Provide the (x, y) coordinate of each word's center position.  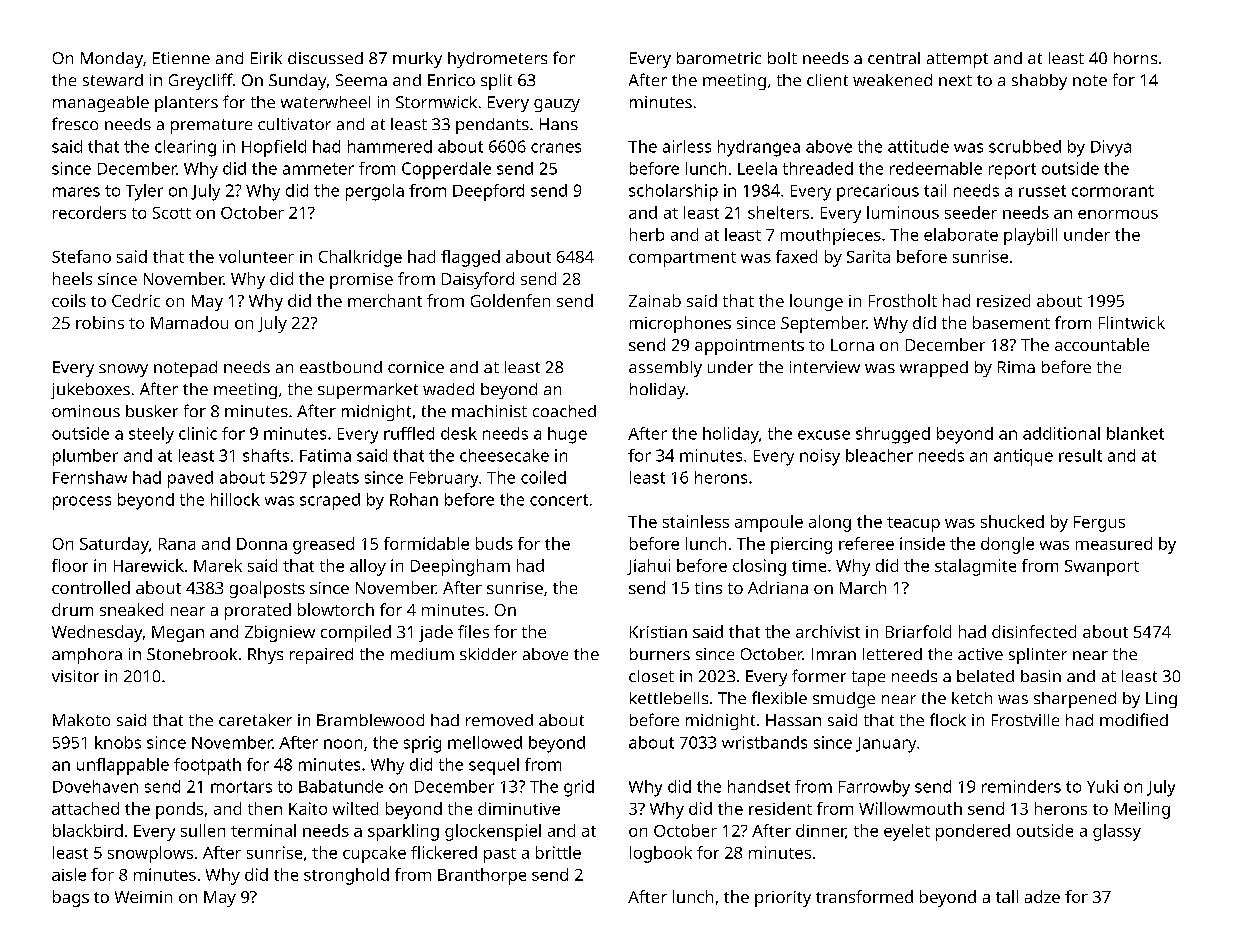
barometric (719, 58)
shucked (1012, 521)
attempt (957, 60)
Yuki (1102, 786)
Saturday (114, 545)
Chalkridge (360, 258)
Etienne (181, 58)
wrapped (934, 369)
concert (559, 500)
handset (759, 786)
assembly (665, 369)
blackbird (88, 830)
